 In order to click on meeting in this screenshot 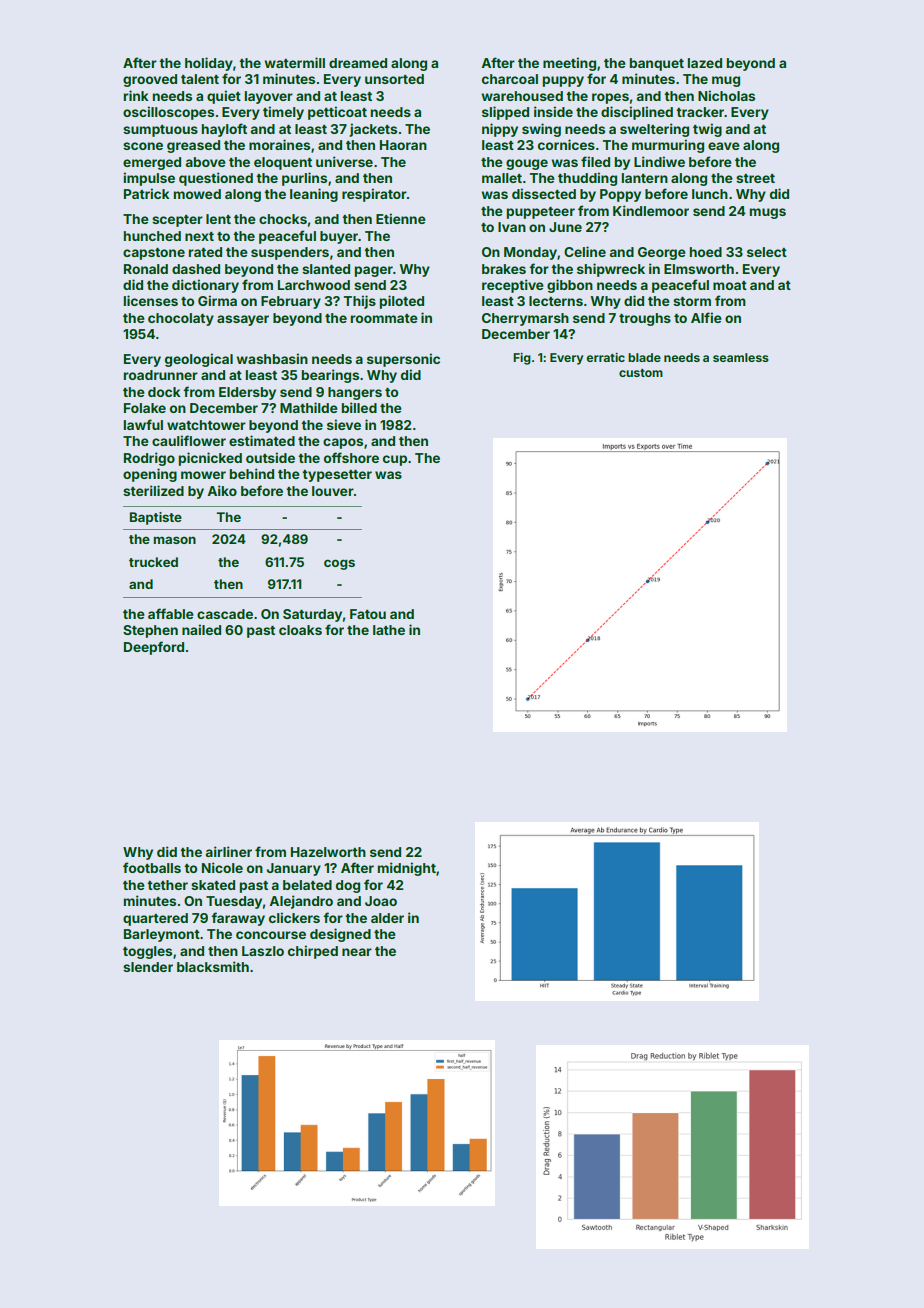, I will do `click(569, 64)`.
